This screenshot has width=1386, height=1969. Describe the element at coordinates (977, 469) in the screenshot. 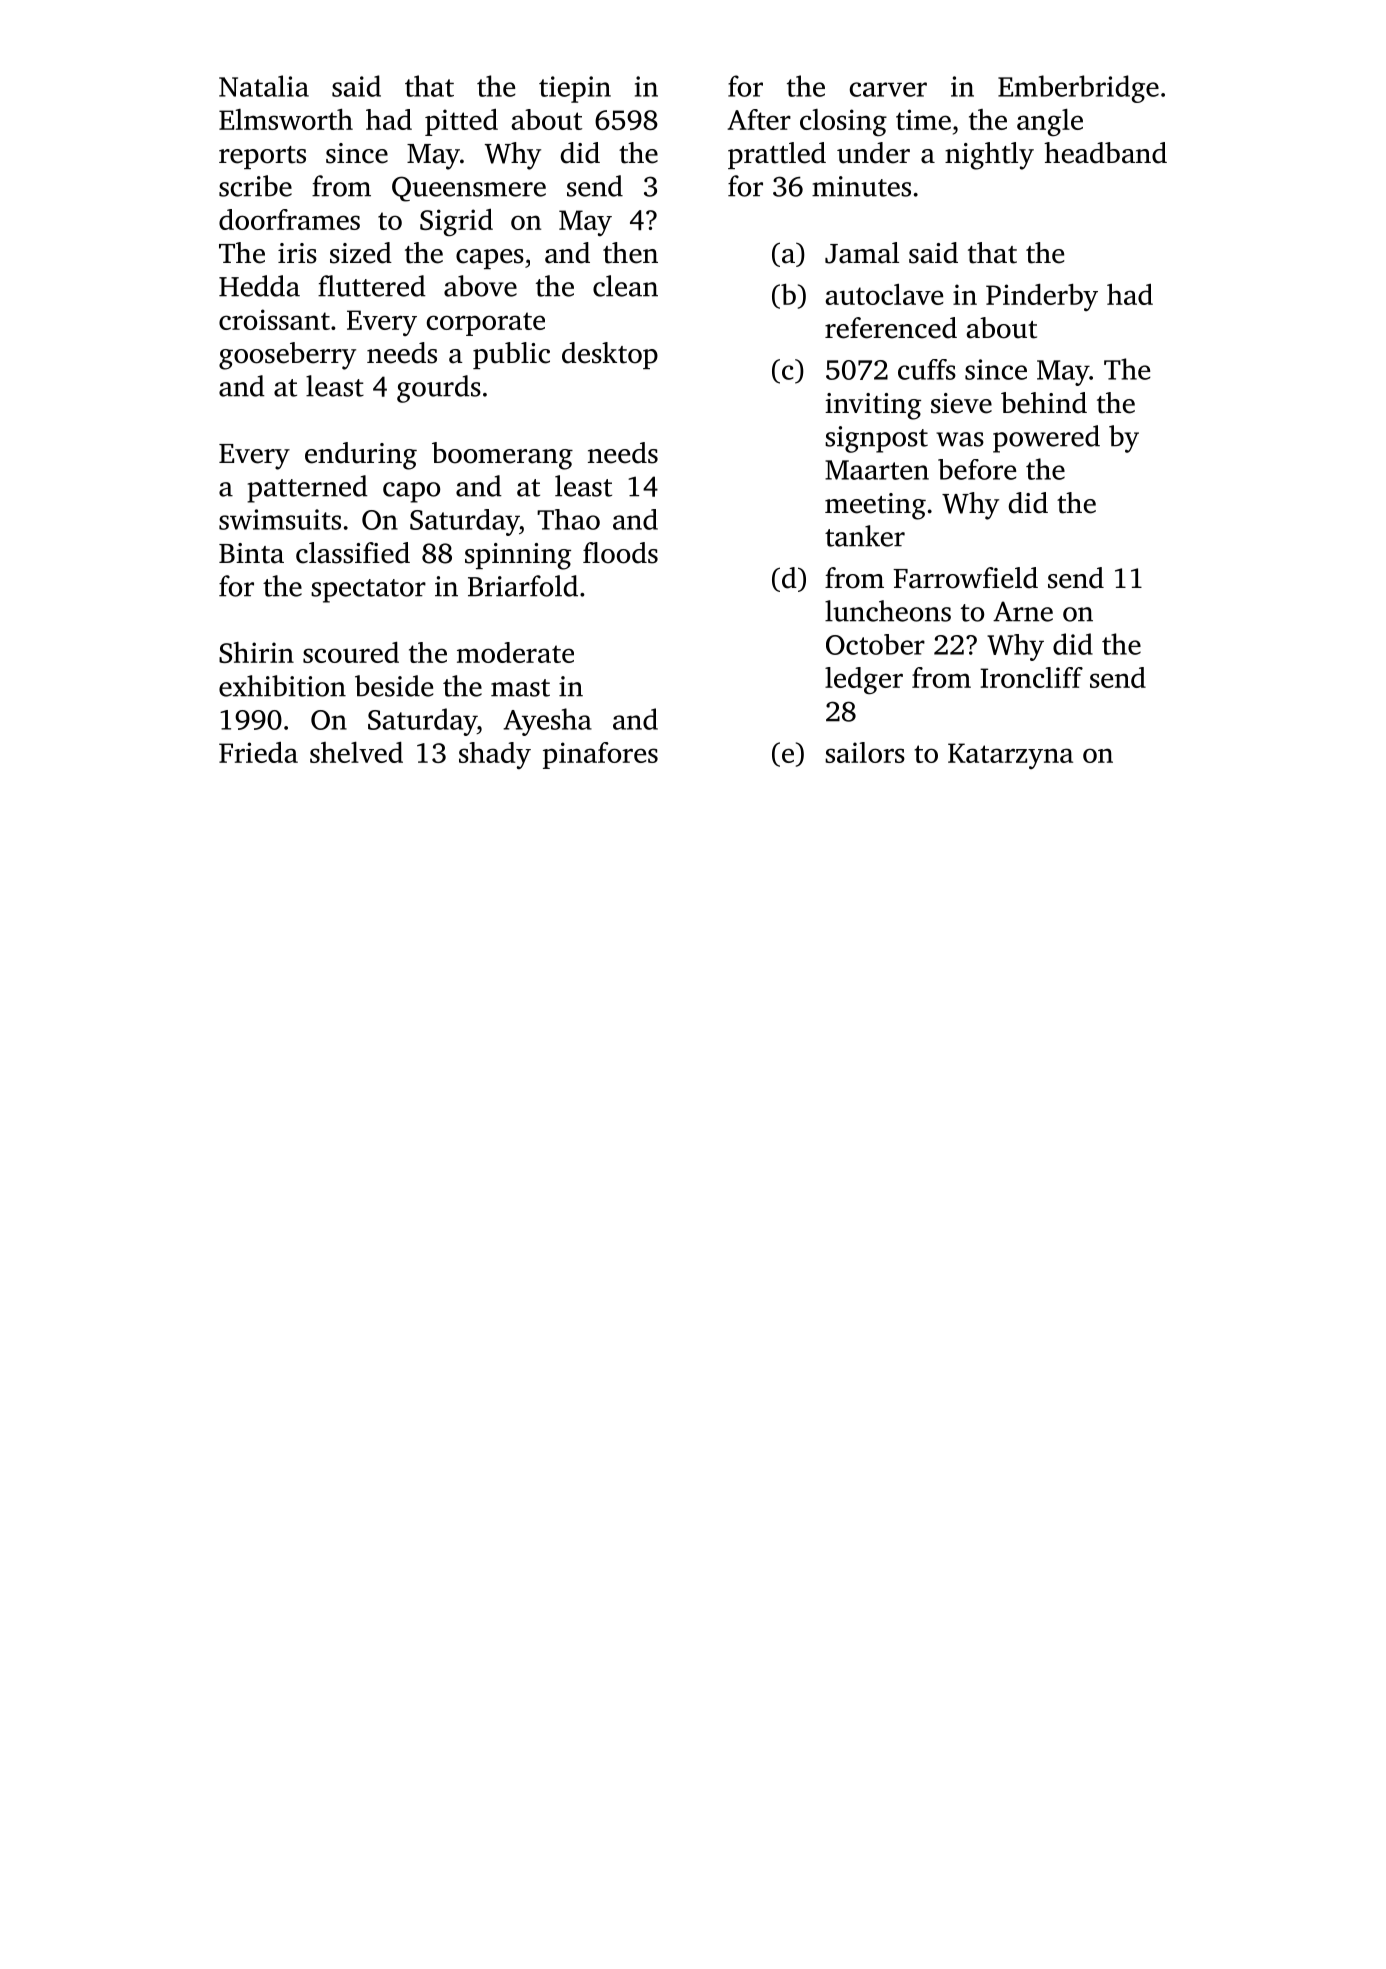

I see `before` at that location.
